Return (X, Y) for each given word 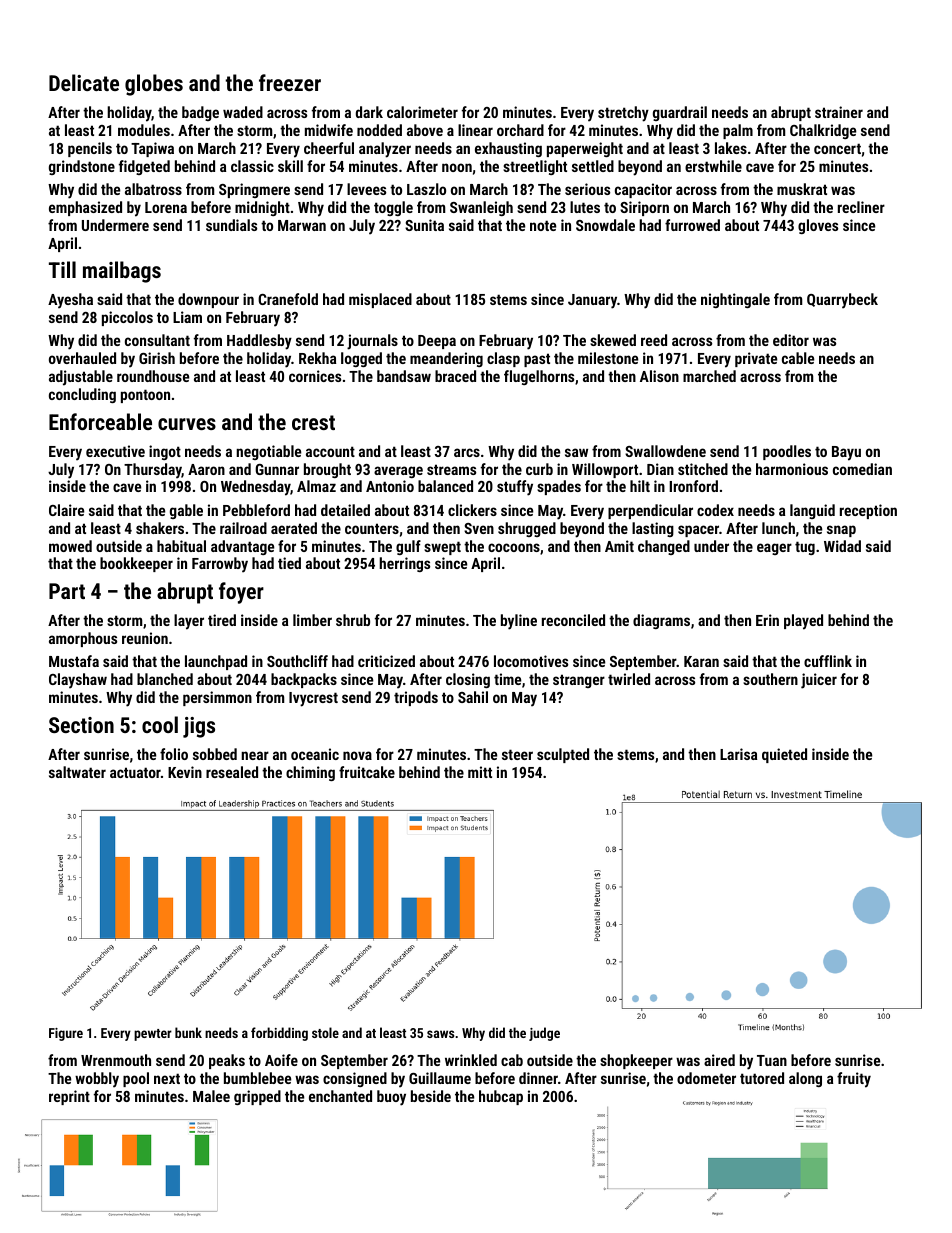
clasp (503, 359)
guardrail (680, 113)
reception (868, 511)
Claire (66, 510)
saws (440, 1034)
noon (457, 167)
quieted (784, 755)
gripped (257, 1097)
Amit (619, 546)
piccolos (127, 318)
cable (798, 358)
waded (243, 112)
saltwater (77, 772)
